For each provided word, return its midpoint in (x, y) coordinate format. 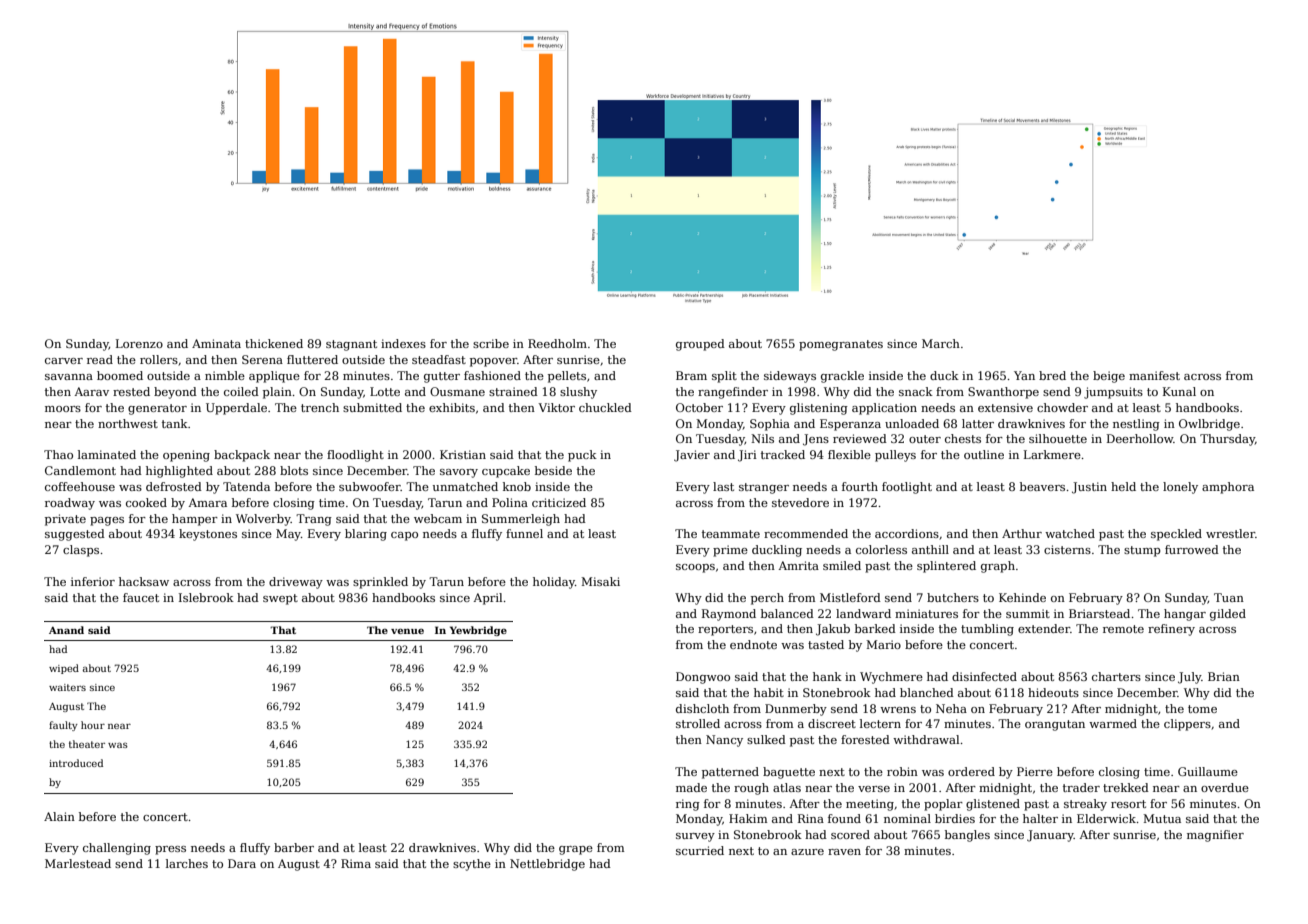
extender (1044, 628)
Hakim (748, 818)
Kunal (1179, 391)
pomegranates (841, 345)
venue (407, 631)
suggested (75, 535)
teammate (731, 534)
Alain (59, 816)
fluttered (312, 359)
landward (863, 613)
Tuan (1229, 597)
